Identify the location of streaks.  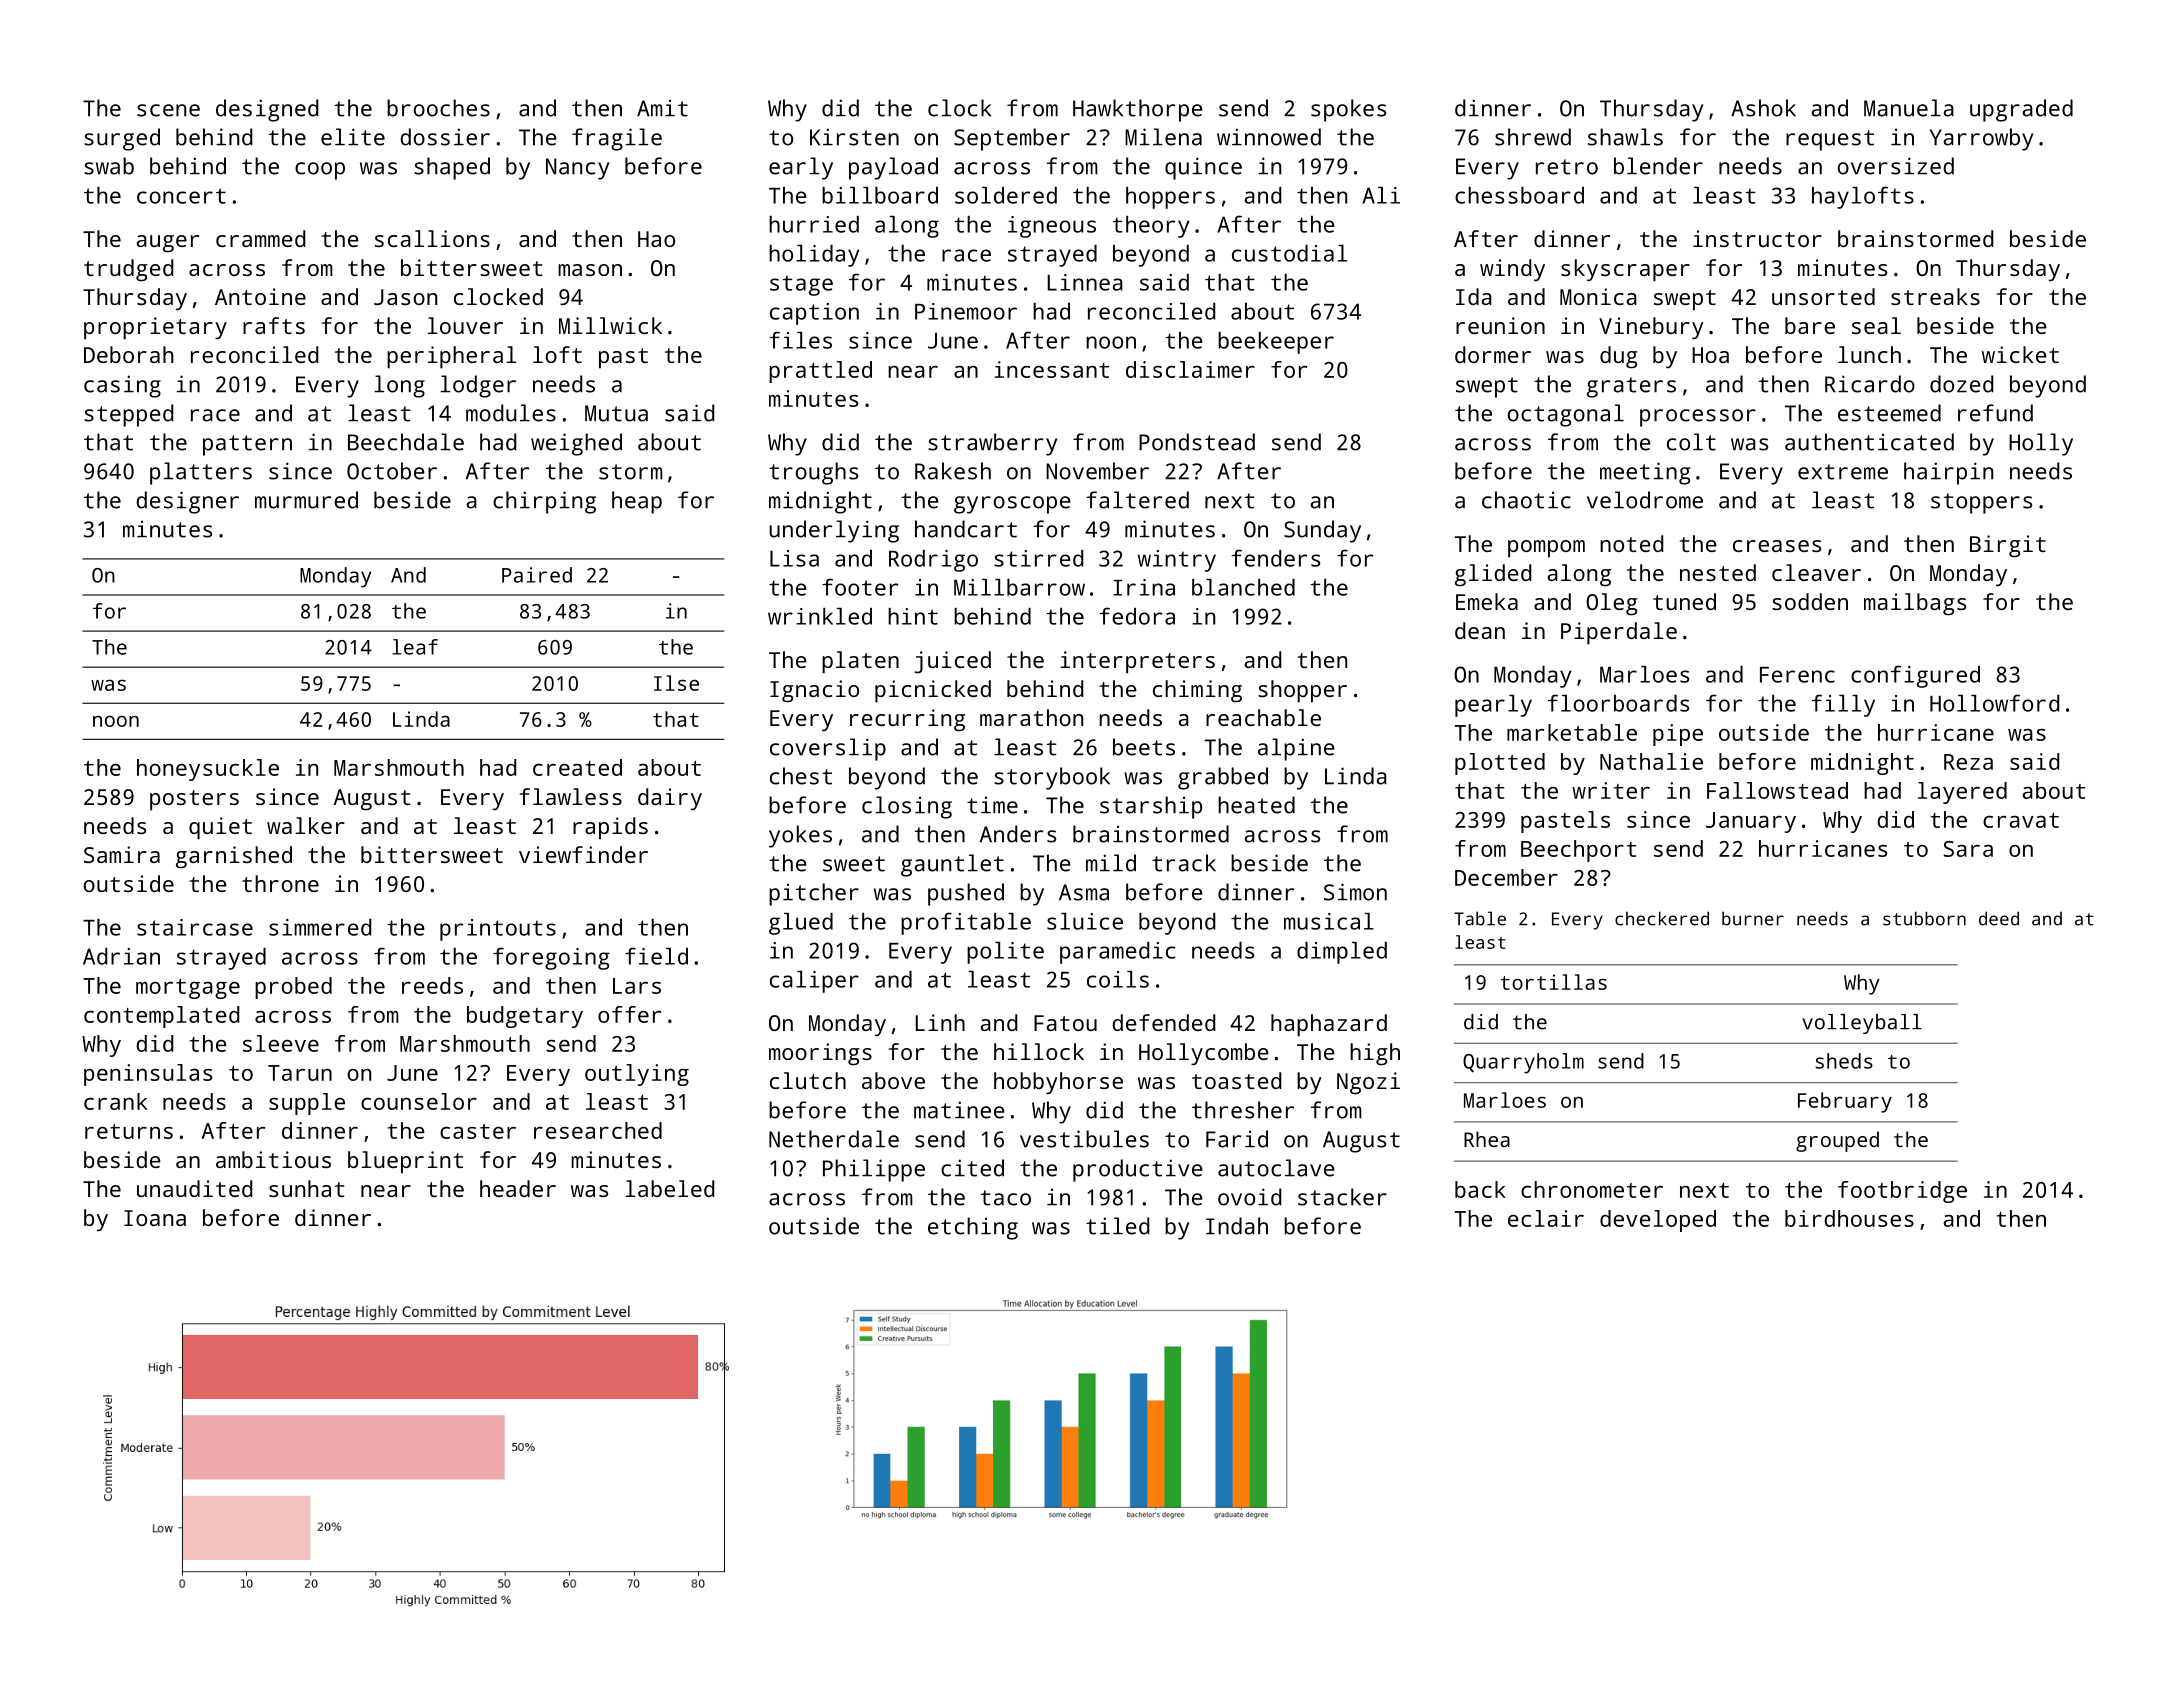
(1935, 296).
